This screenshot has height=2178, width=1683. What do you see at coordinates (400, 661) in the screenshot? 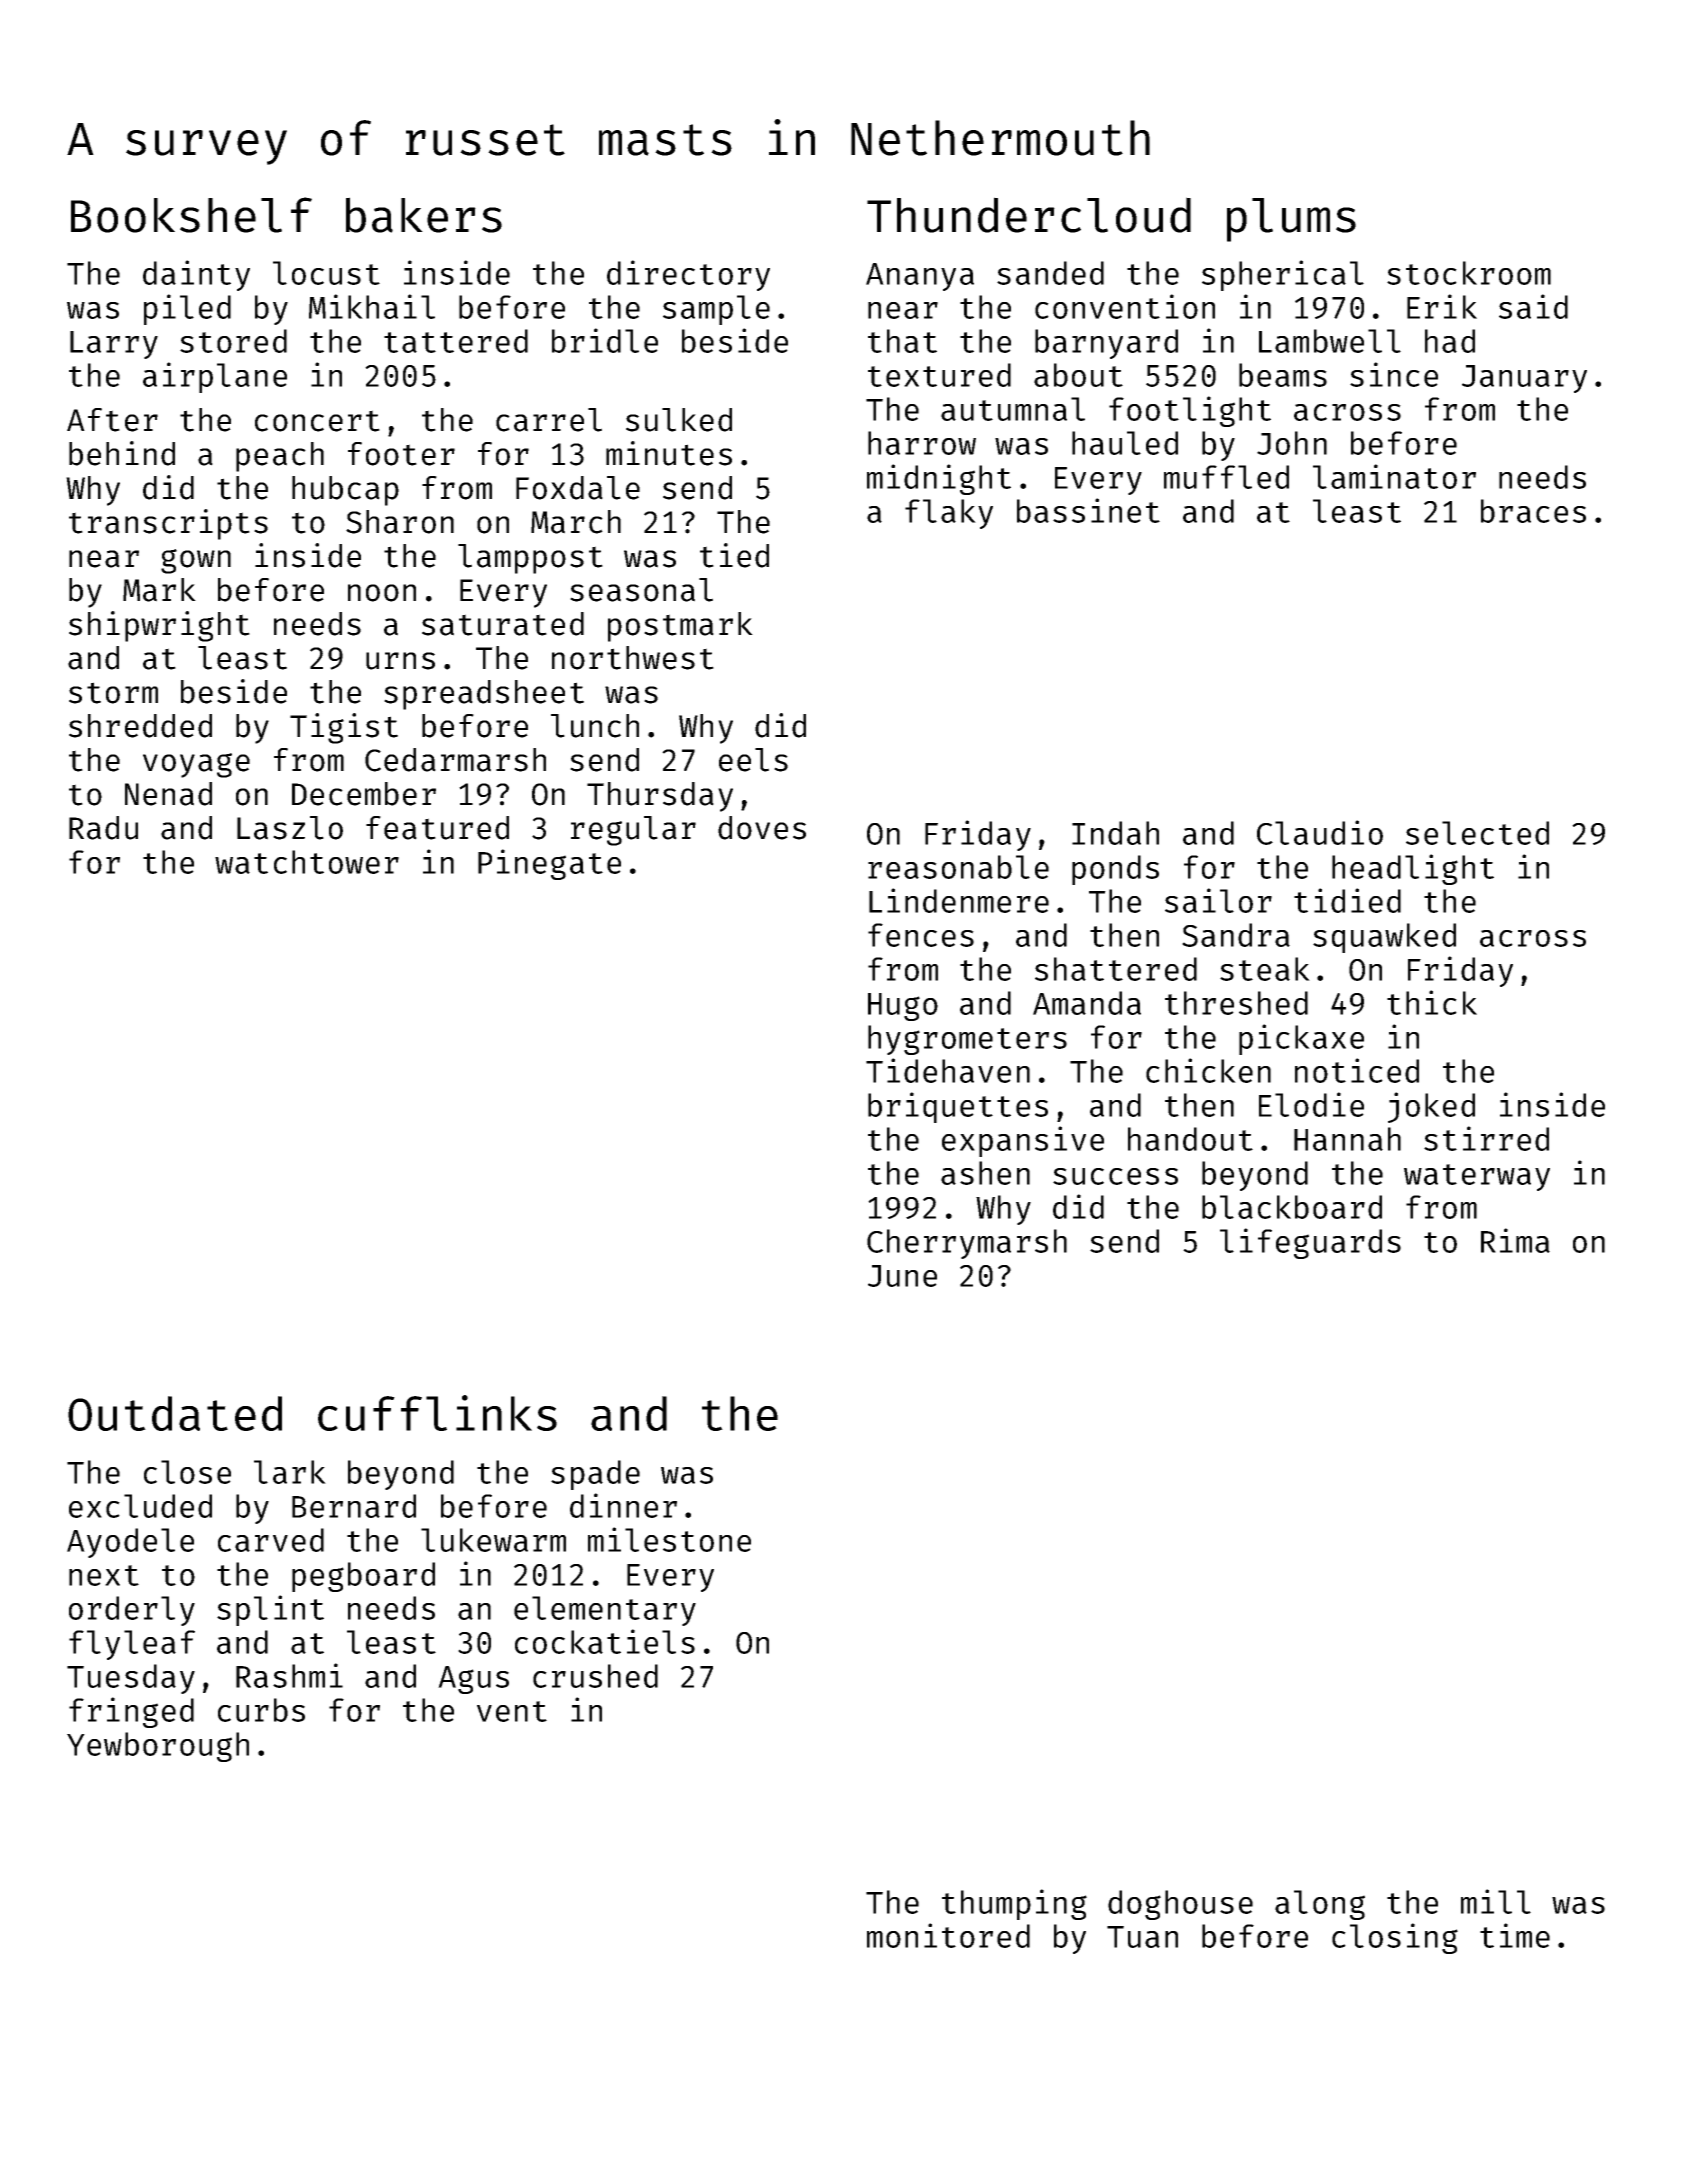
I see `urns` at bounding box center [400, 661].
